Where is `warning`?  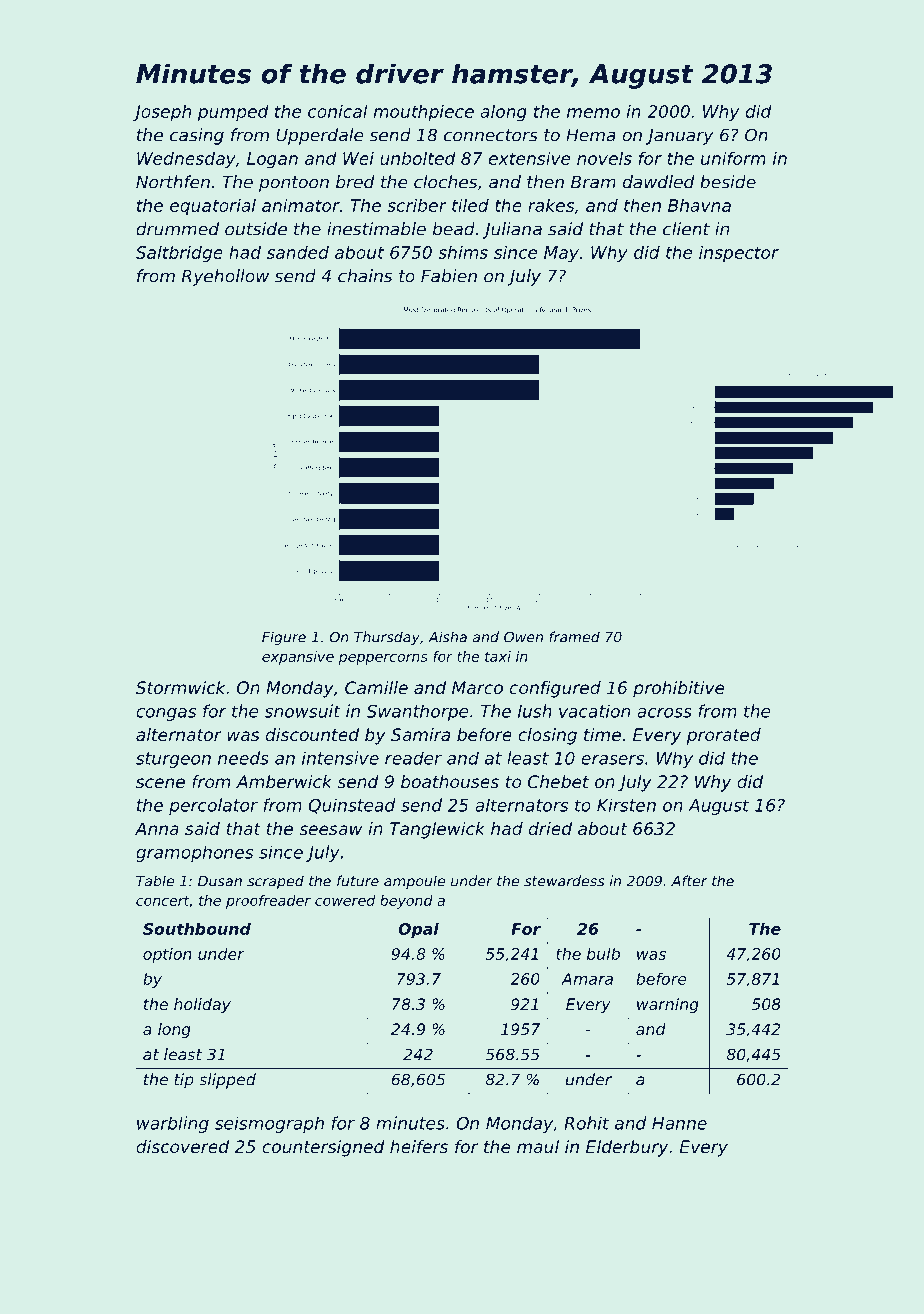 warning is located at coordinates (668, 1006).
